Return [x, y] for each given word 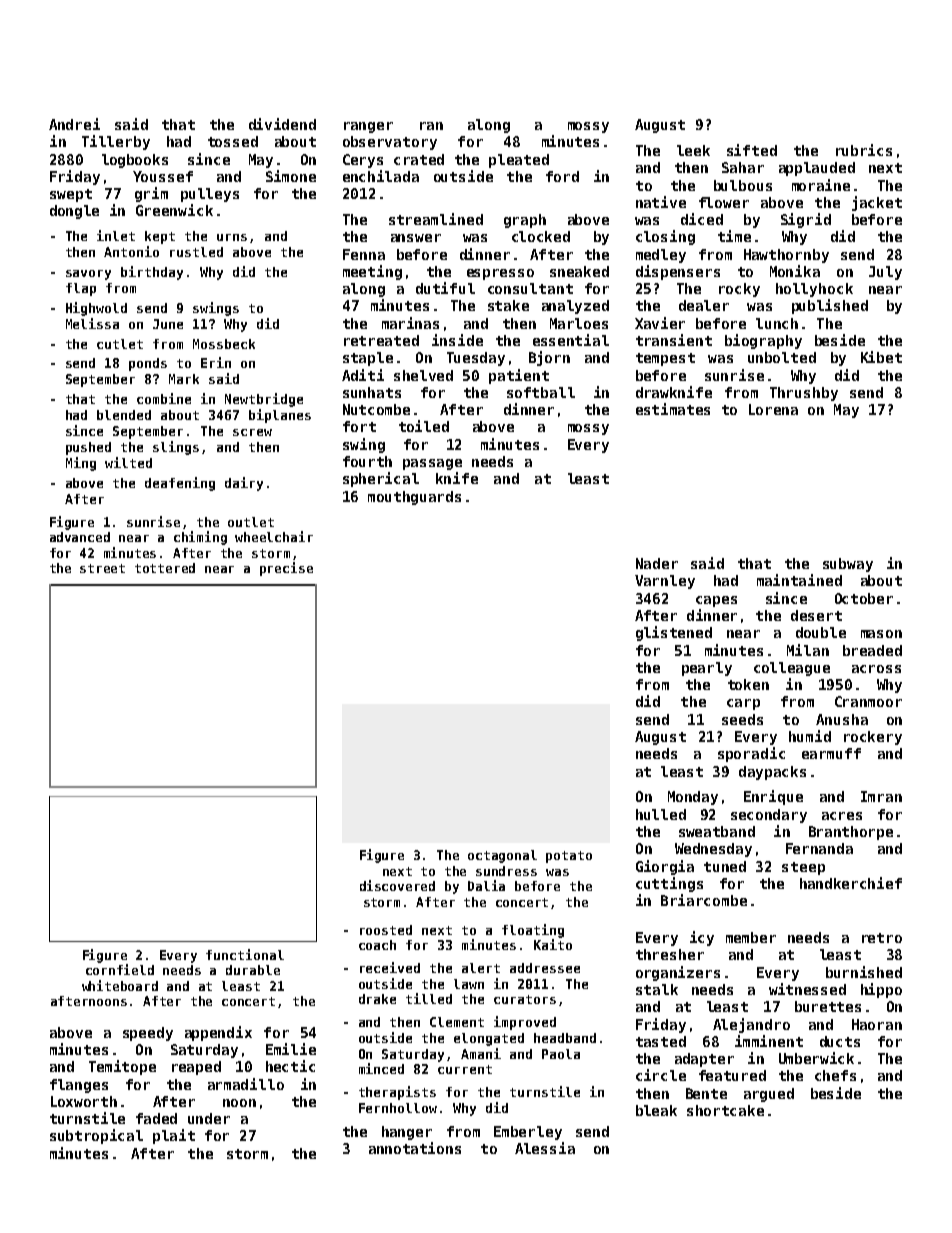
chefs [835, 1075]
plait [174, 1136]
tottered [165, 568]
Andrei [74, 124]
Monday [693, 798]
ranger [368, 127]
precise [286, 569]
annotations [415, 1148]
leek [693, 150]
